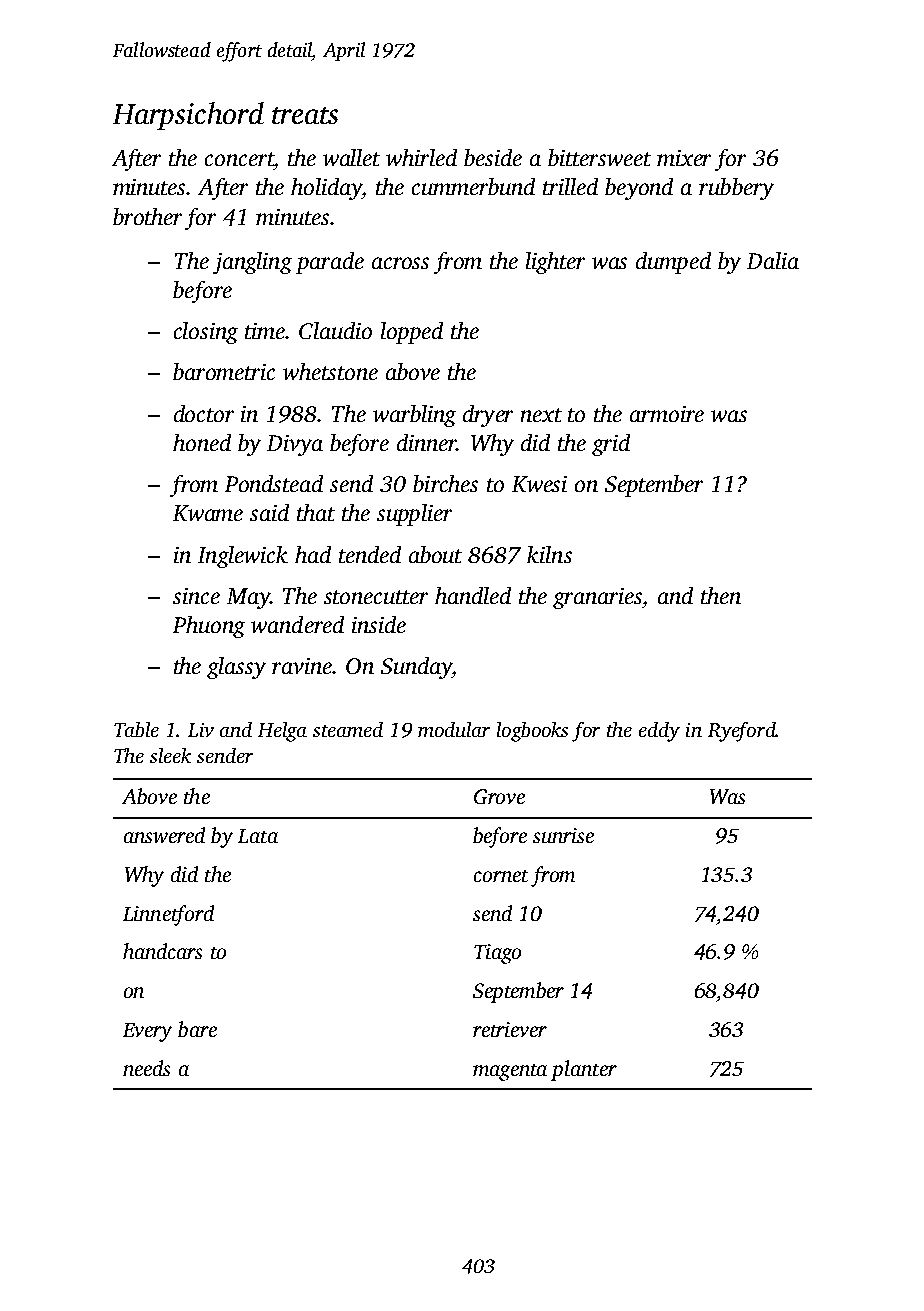 The image size is (924, 1311). What do you see at coordinates (188, 116) in the screenshot?
I see `Harpsichord` at bounding box center [188, 116].
